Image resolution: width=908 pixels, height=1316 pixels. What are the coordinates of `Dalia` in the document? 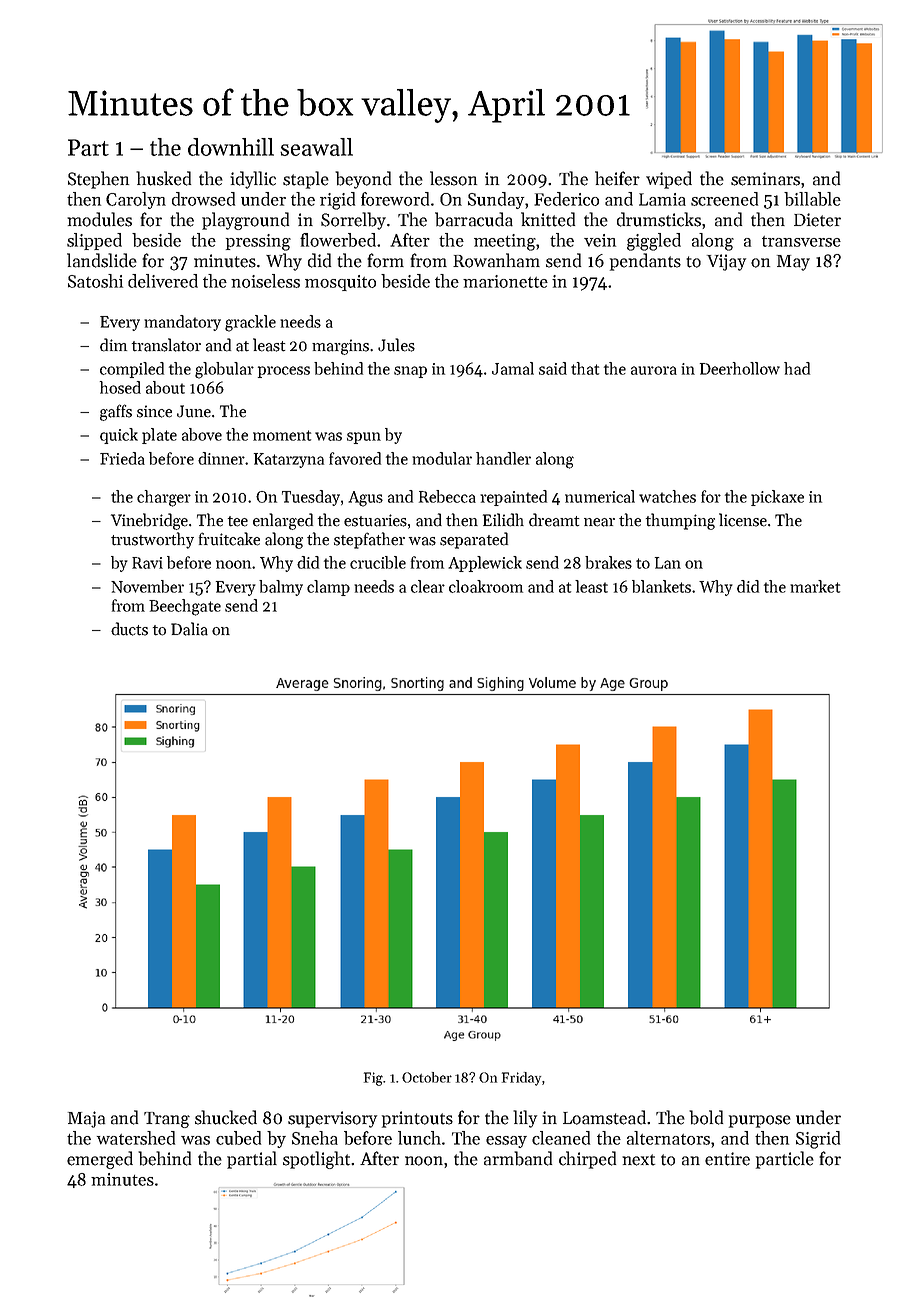 It's located at (189, 629).
